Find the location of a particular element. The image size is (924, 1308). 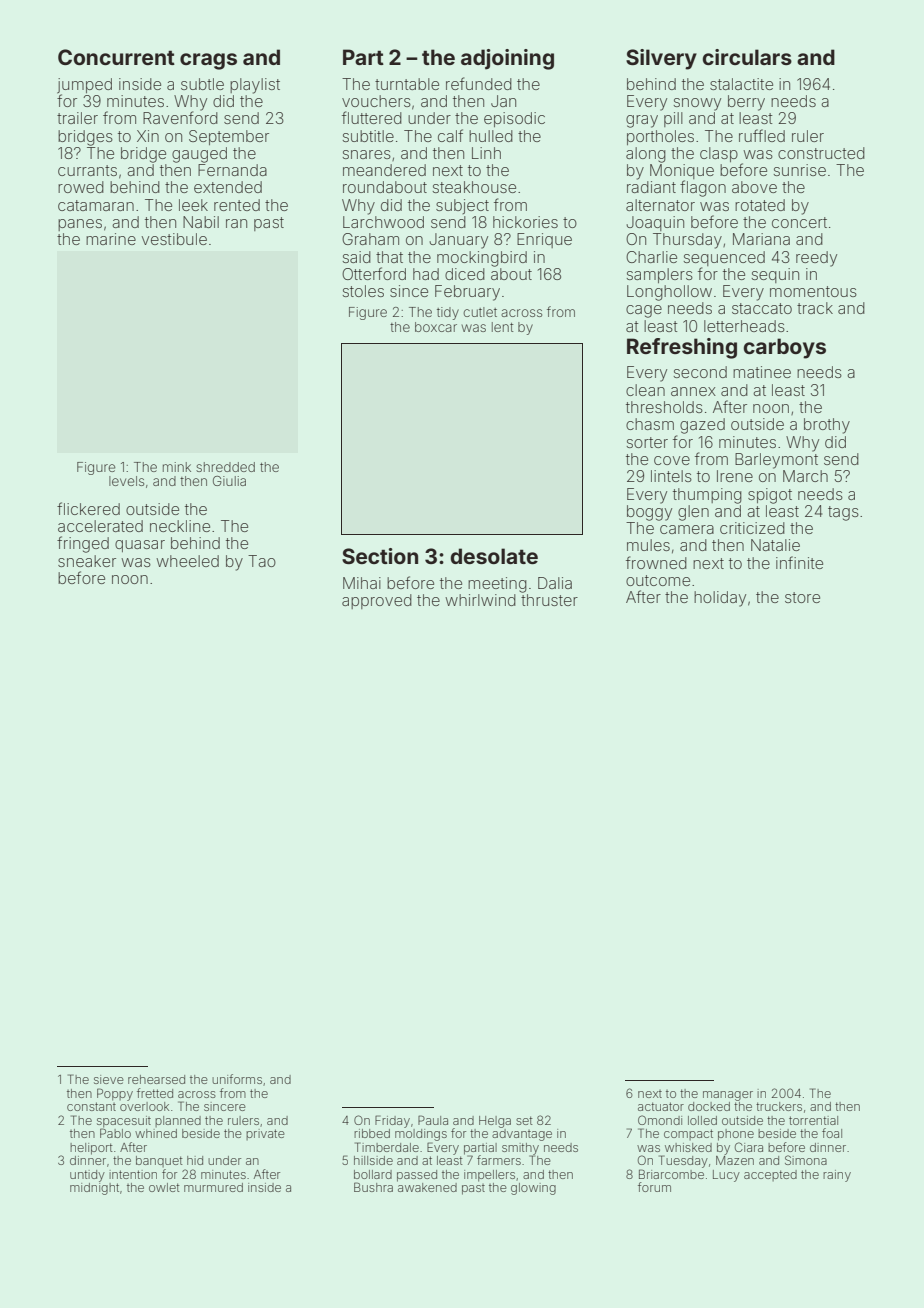

thruster is located at coordinates (549, 600).
